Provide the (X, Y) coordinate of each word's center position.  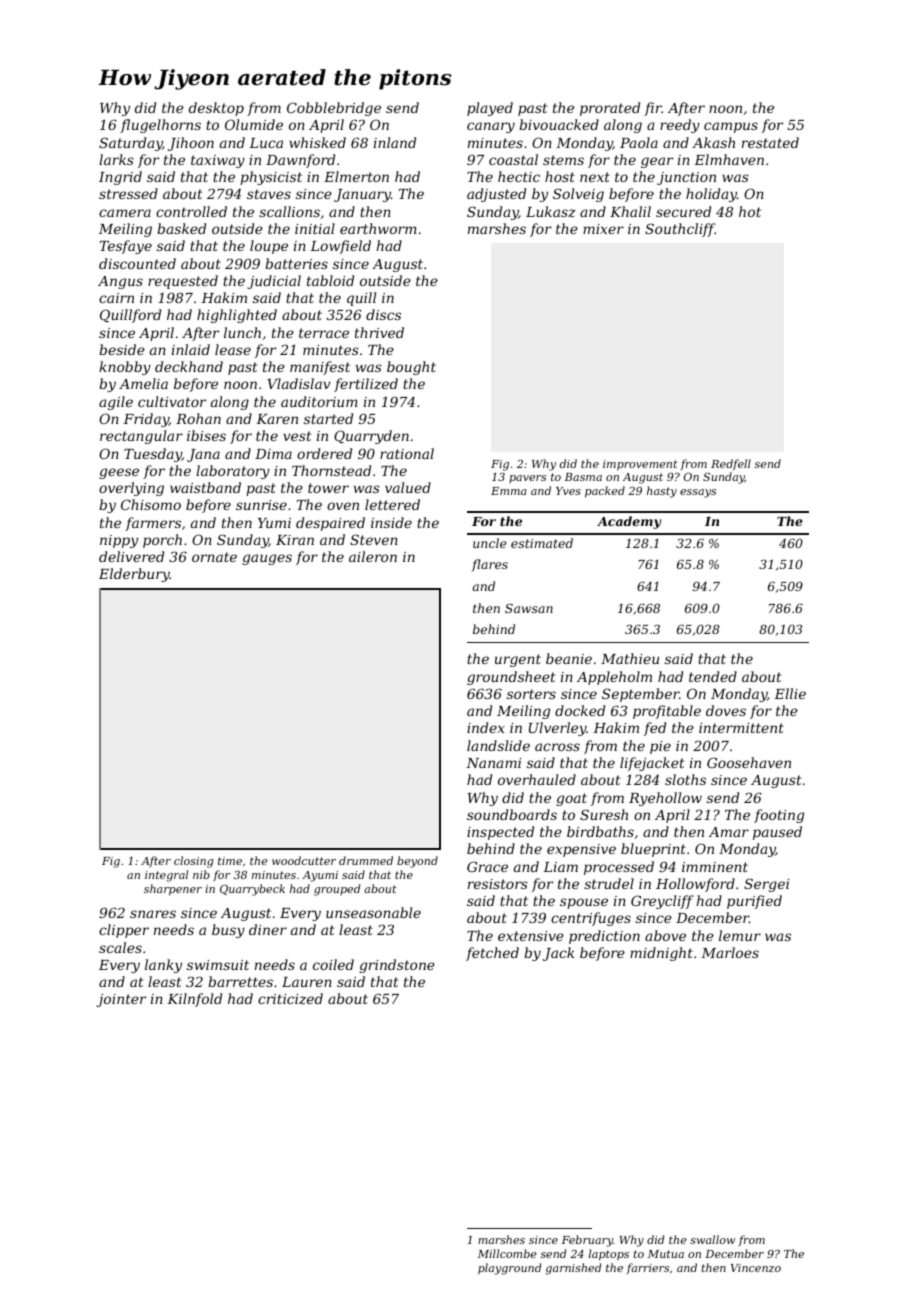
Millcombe (507, 1253)
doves (726, 710)
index (485, 727)
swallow (712, 1239)
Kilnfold (194, 1000)
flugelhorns (160, 126)
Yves (568, 491)
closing (194, 862)
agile (116, 403)
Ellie (790, 693)
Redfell (731, 464)
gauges (267, 559)
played (490, 109)
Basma (583, 477)
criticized (290, 999)
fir (653, 109)
